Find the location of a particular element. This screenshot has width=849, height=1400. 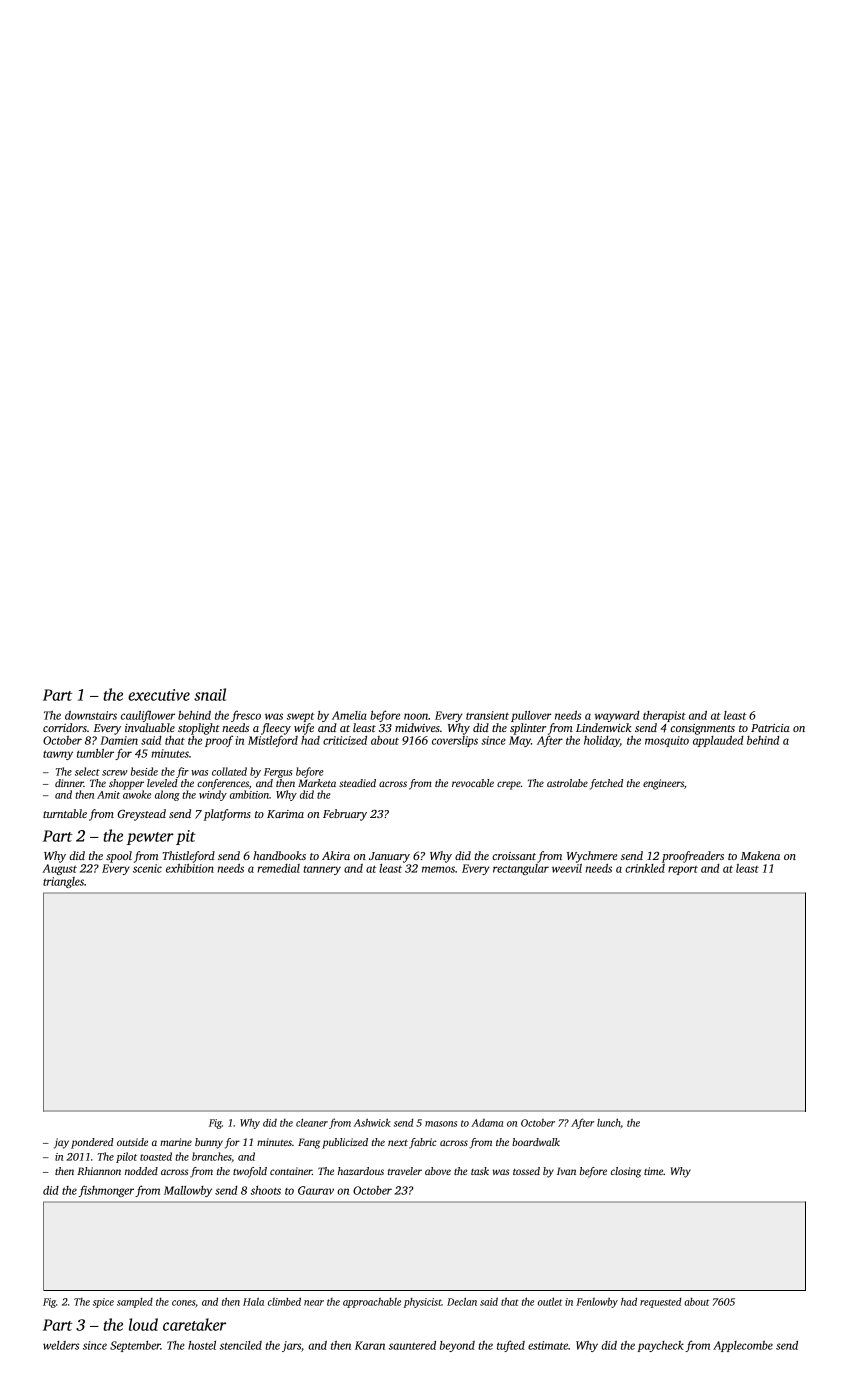

wayward is located at coordinates (617, 716).
